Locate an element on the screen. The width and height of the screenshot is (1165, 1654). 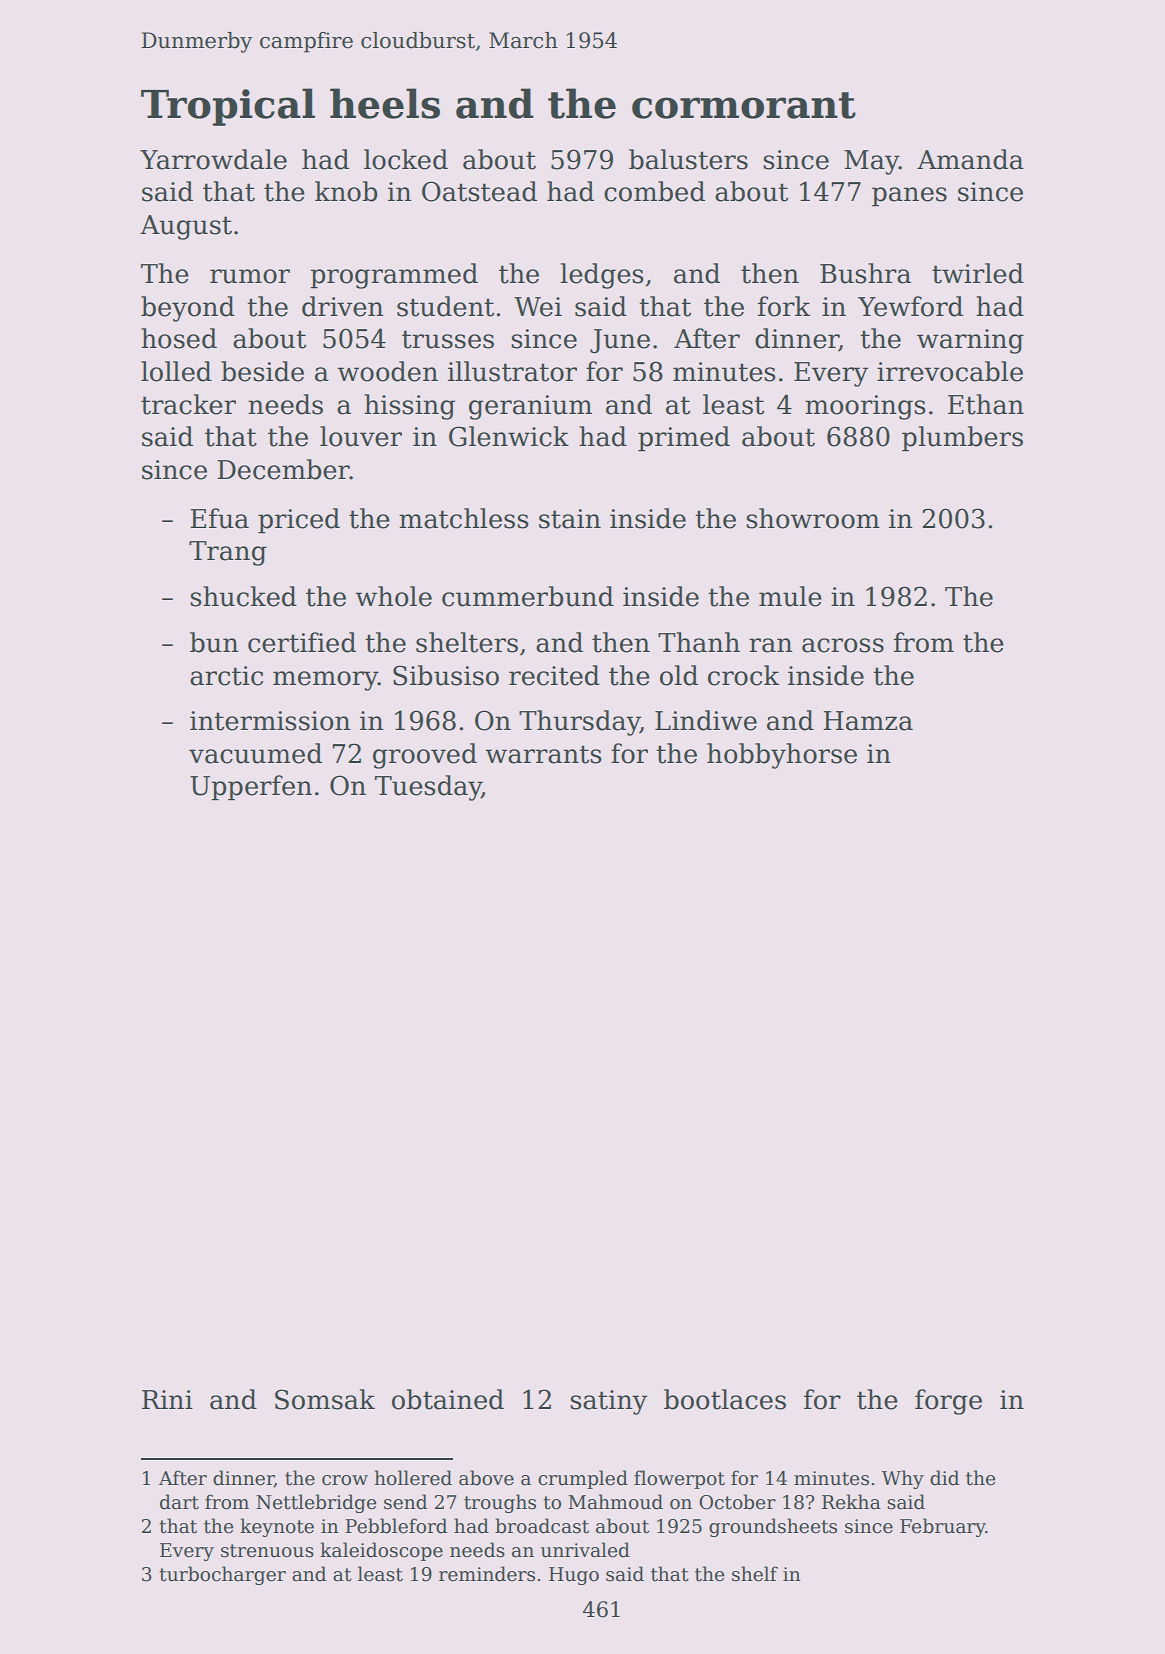
twirled is located at coordinates (978, 273).
